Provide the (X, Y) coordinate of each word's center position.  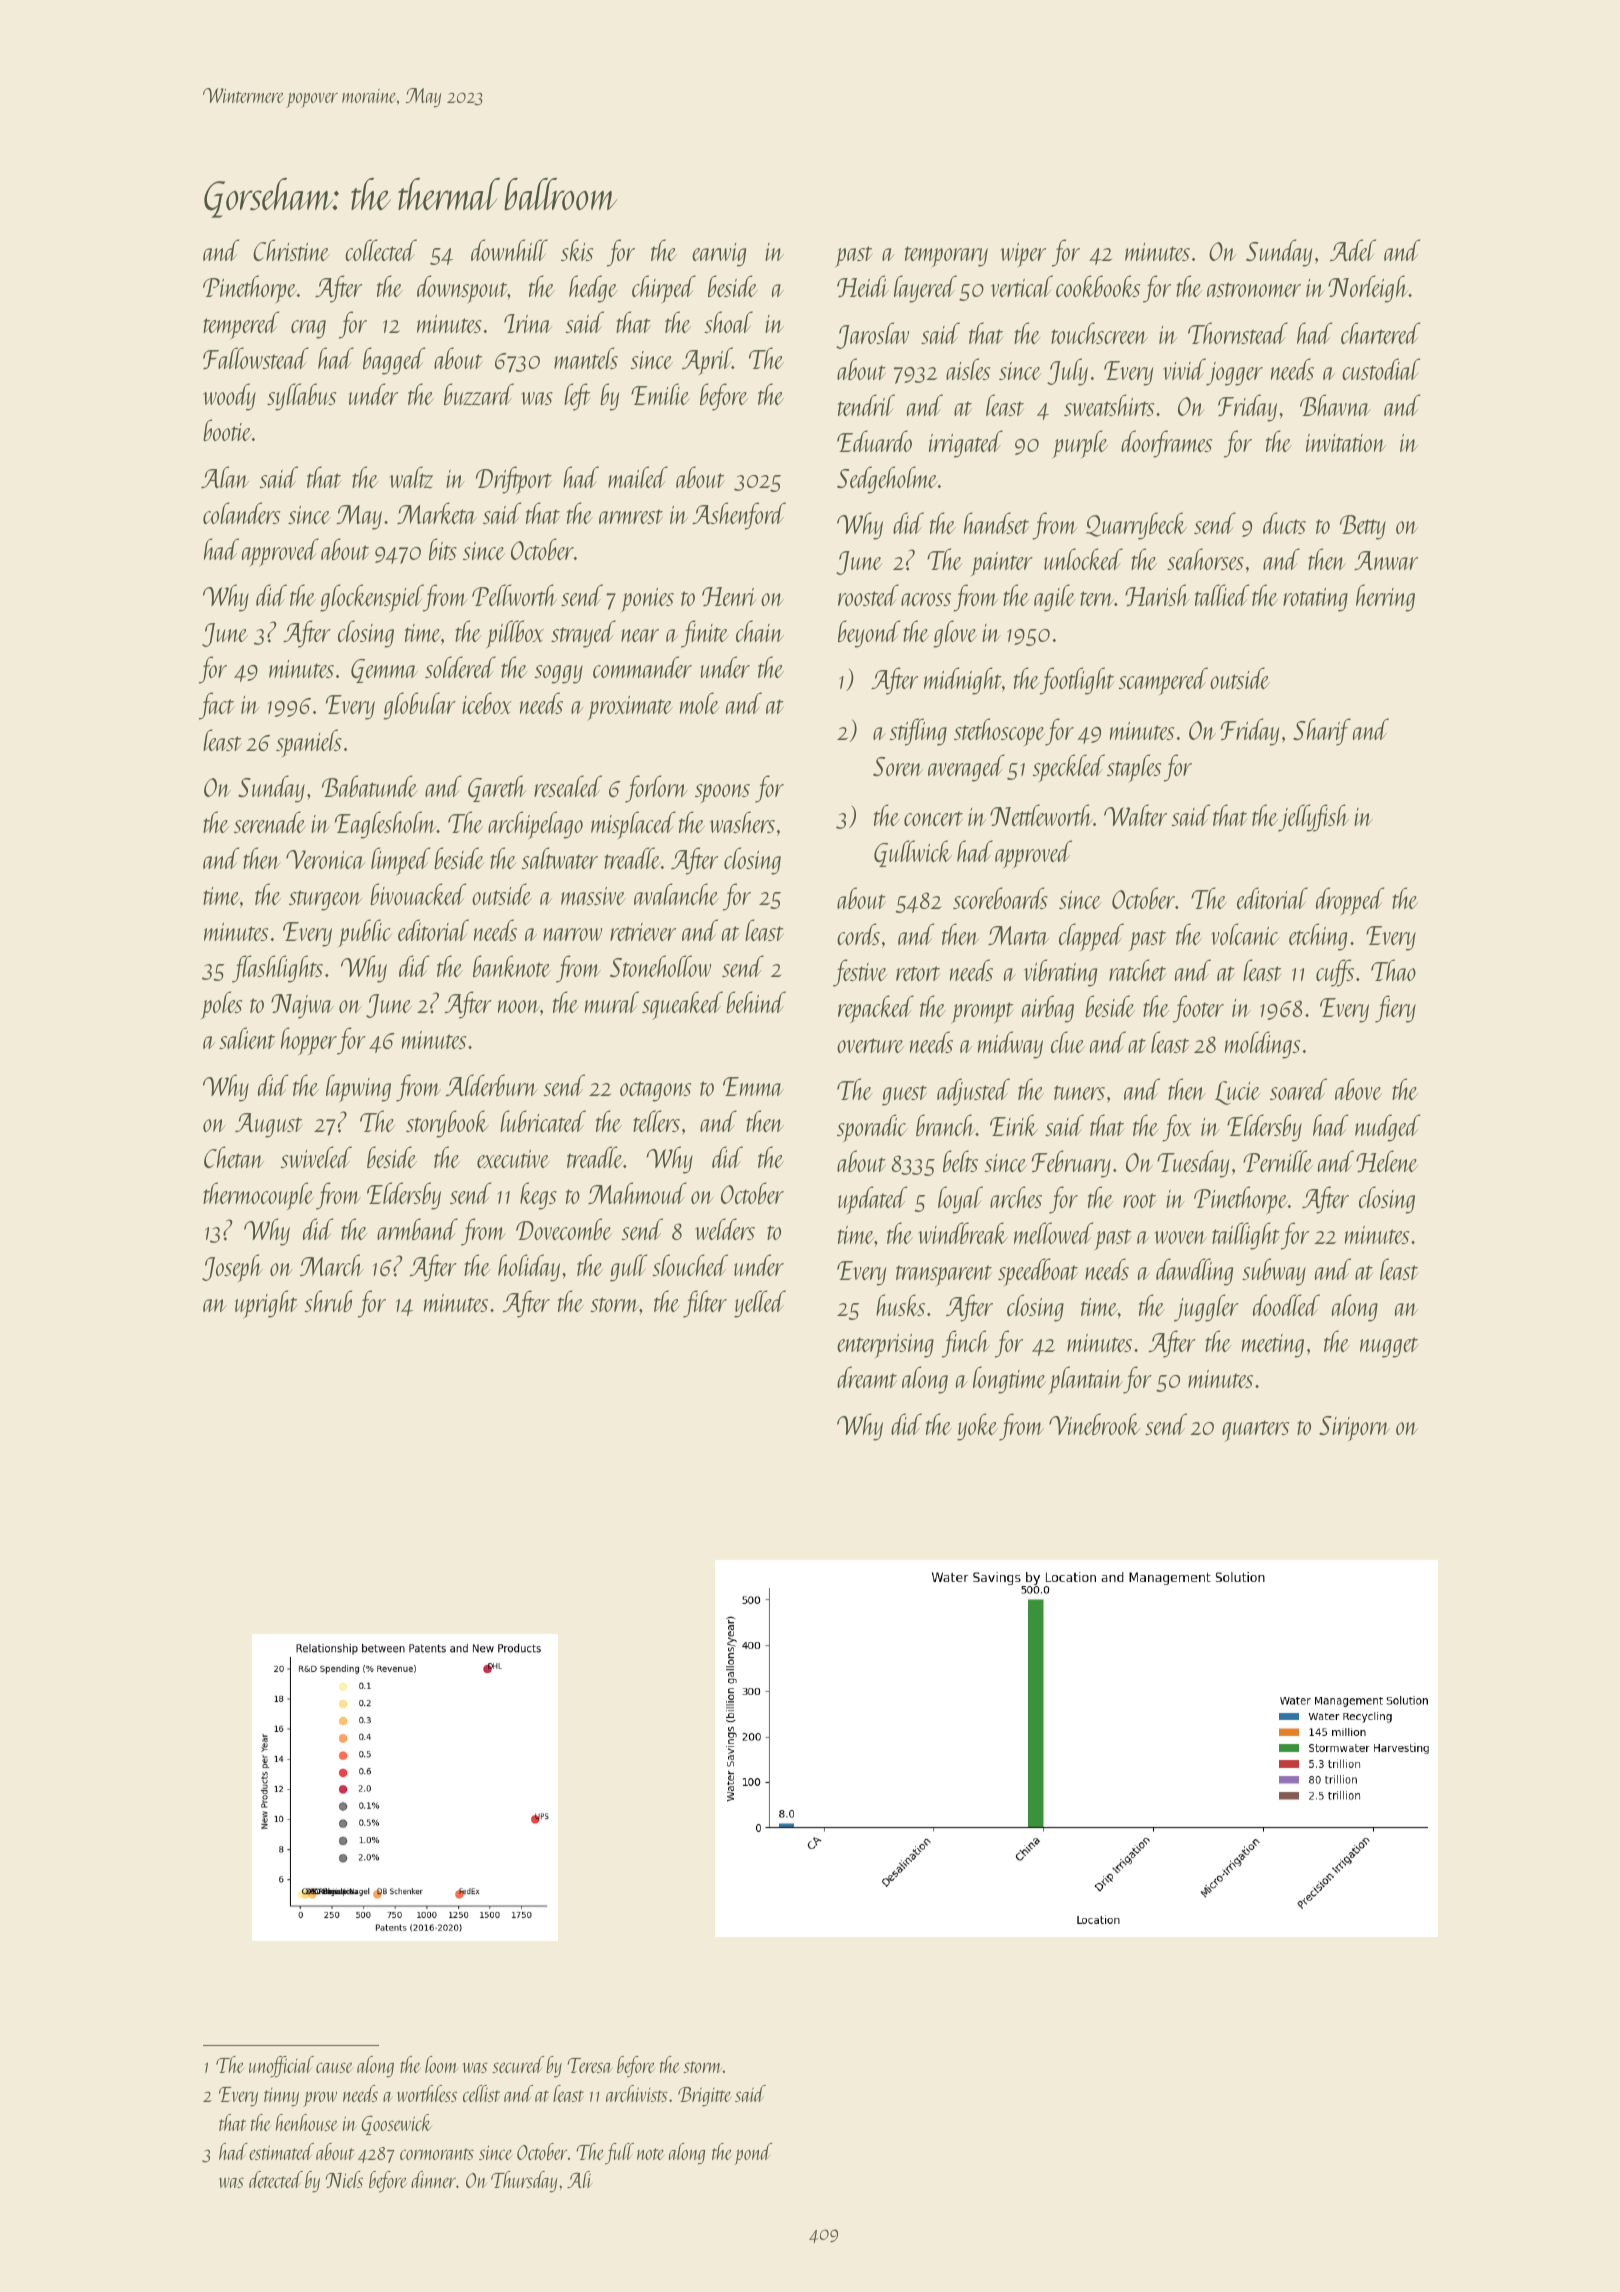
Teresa (589, 2065)
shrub (328, 1301)
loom (441, 2064)
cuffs (1335, 973)
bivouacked (418, 894)
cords (858, 934)
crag (308, 329)
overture (870, 1045)
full (619, 2154)
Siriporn (1354, 1428)
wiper (1023, 255)
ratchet (1138, 970)
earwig (719, 255)
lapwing (358, 1088)
